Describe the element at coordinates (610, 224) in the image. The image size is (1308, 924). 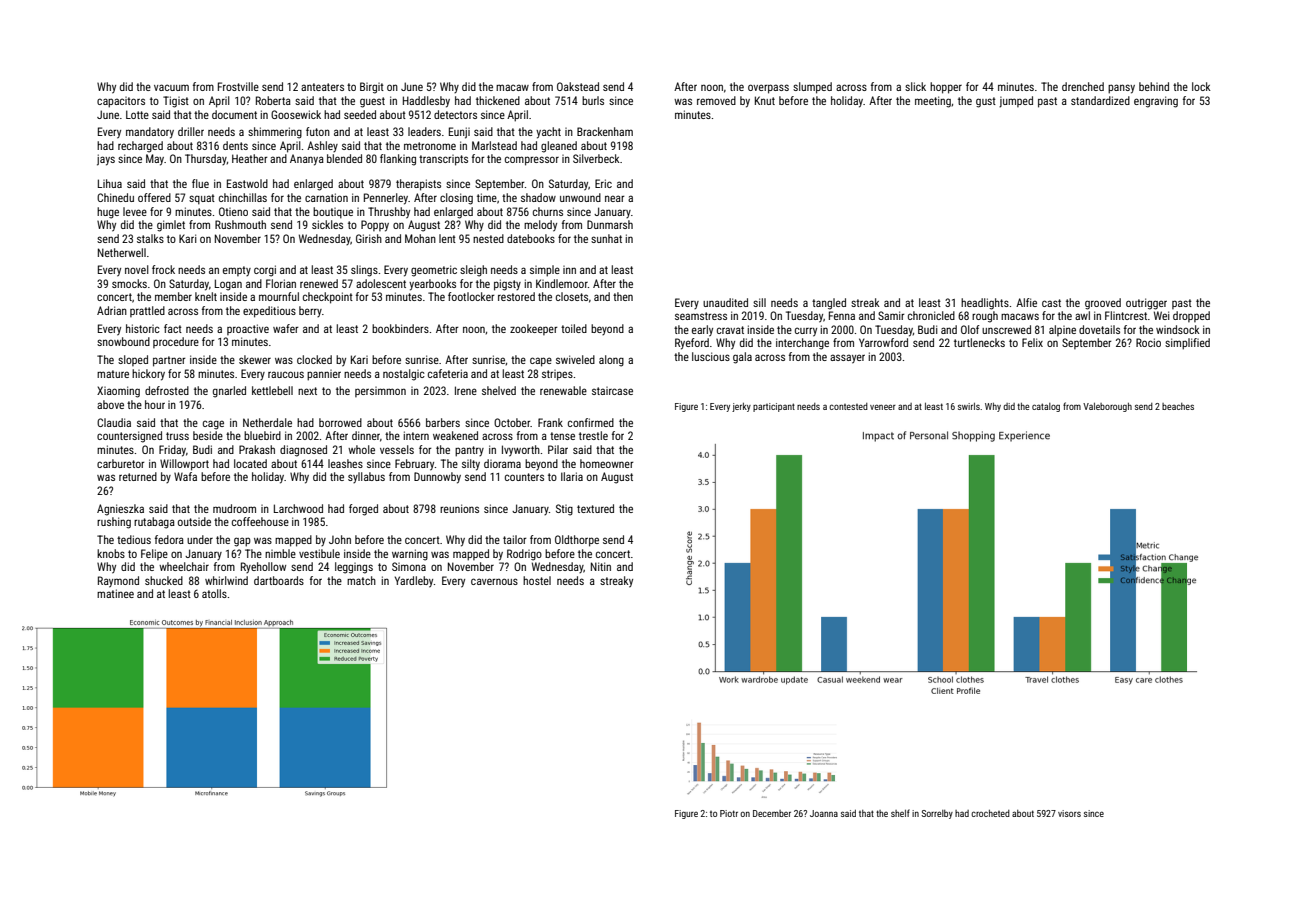
I see `Dunmarsh` at that location.
